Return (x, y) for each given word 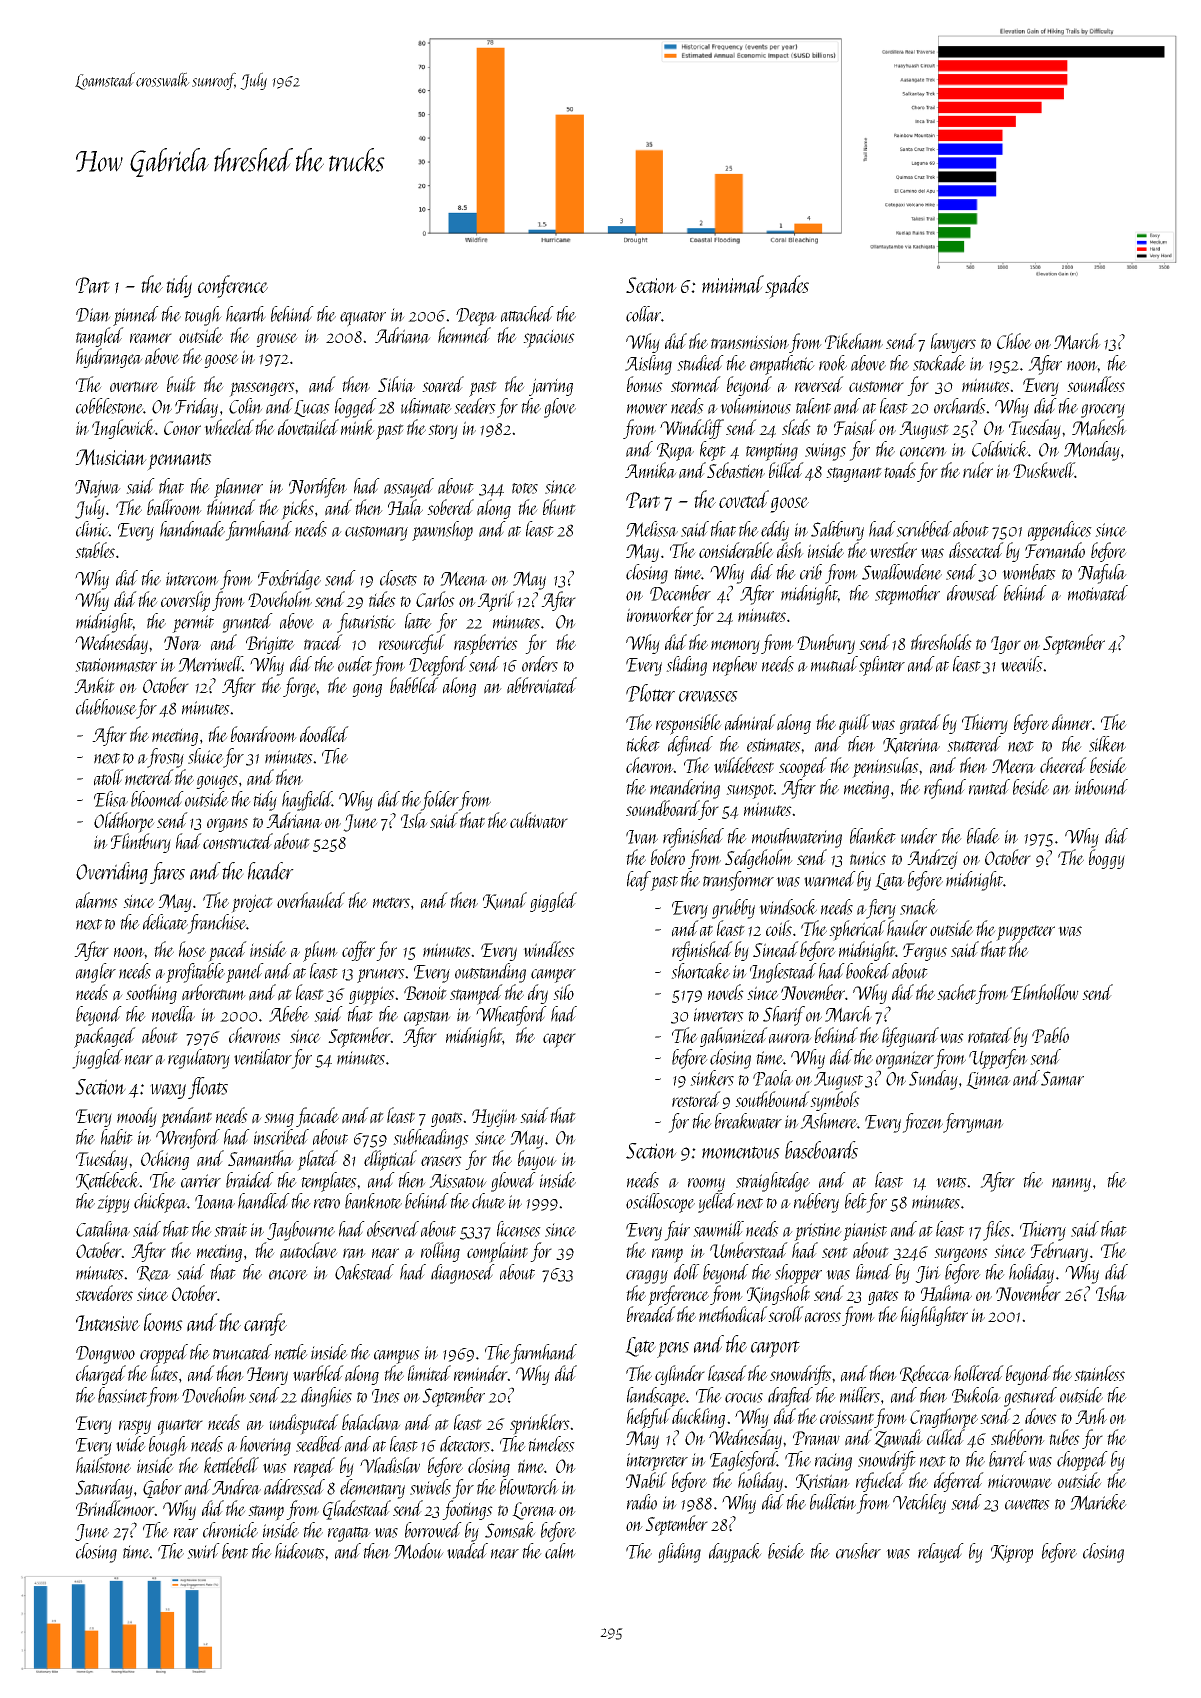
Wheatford (511, 1016)
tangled (100, 337)
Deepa (476, 317)
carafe (265, 1324)
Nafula (1102, 574)
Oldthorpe (124, 822)
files (996, 1231)
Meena (463, 578)
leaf (639, 881)
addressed (294, 1487)
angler (96, 973)
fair (677, 1231)
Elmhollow (1045, 992)
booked (868, 971)
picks (297, 509)
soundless (1096, 384)
